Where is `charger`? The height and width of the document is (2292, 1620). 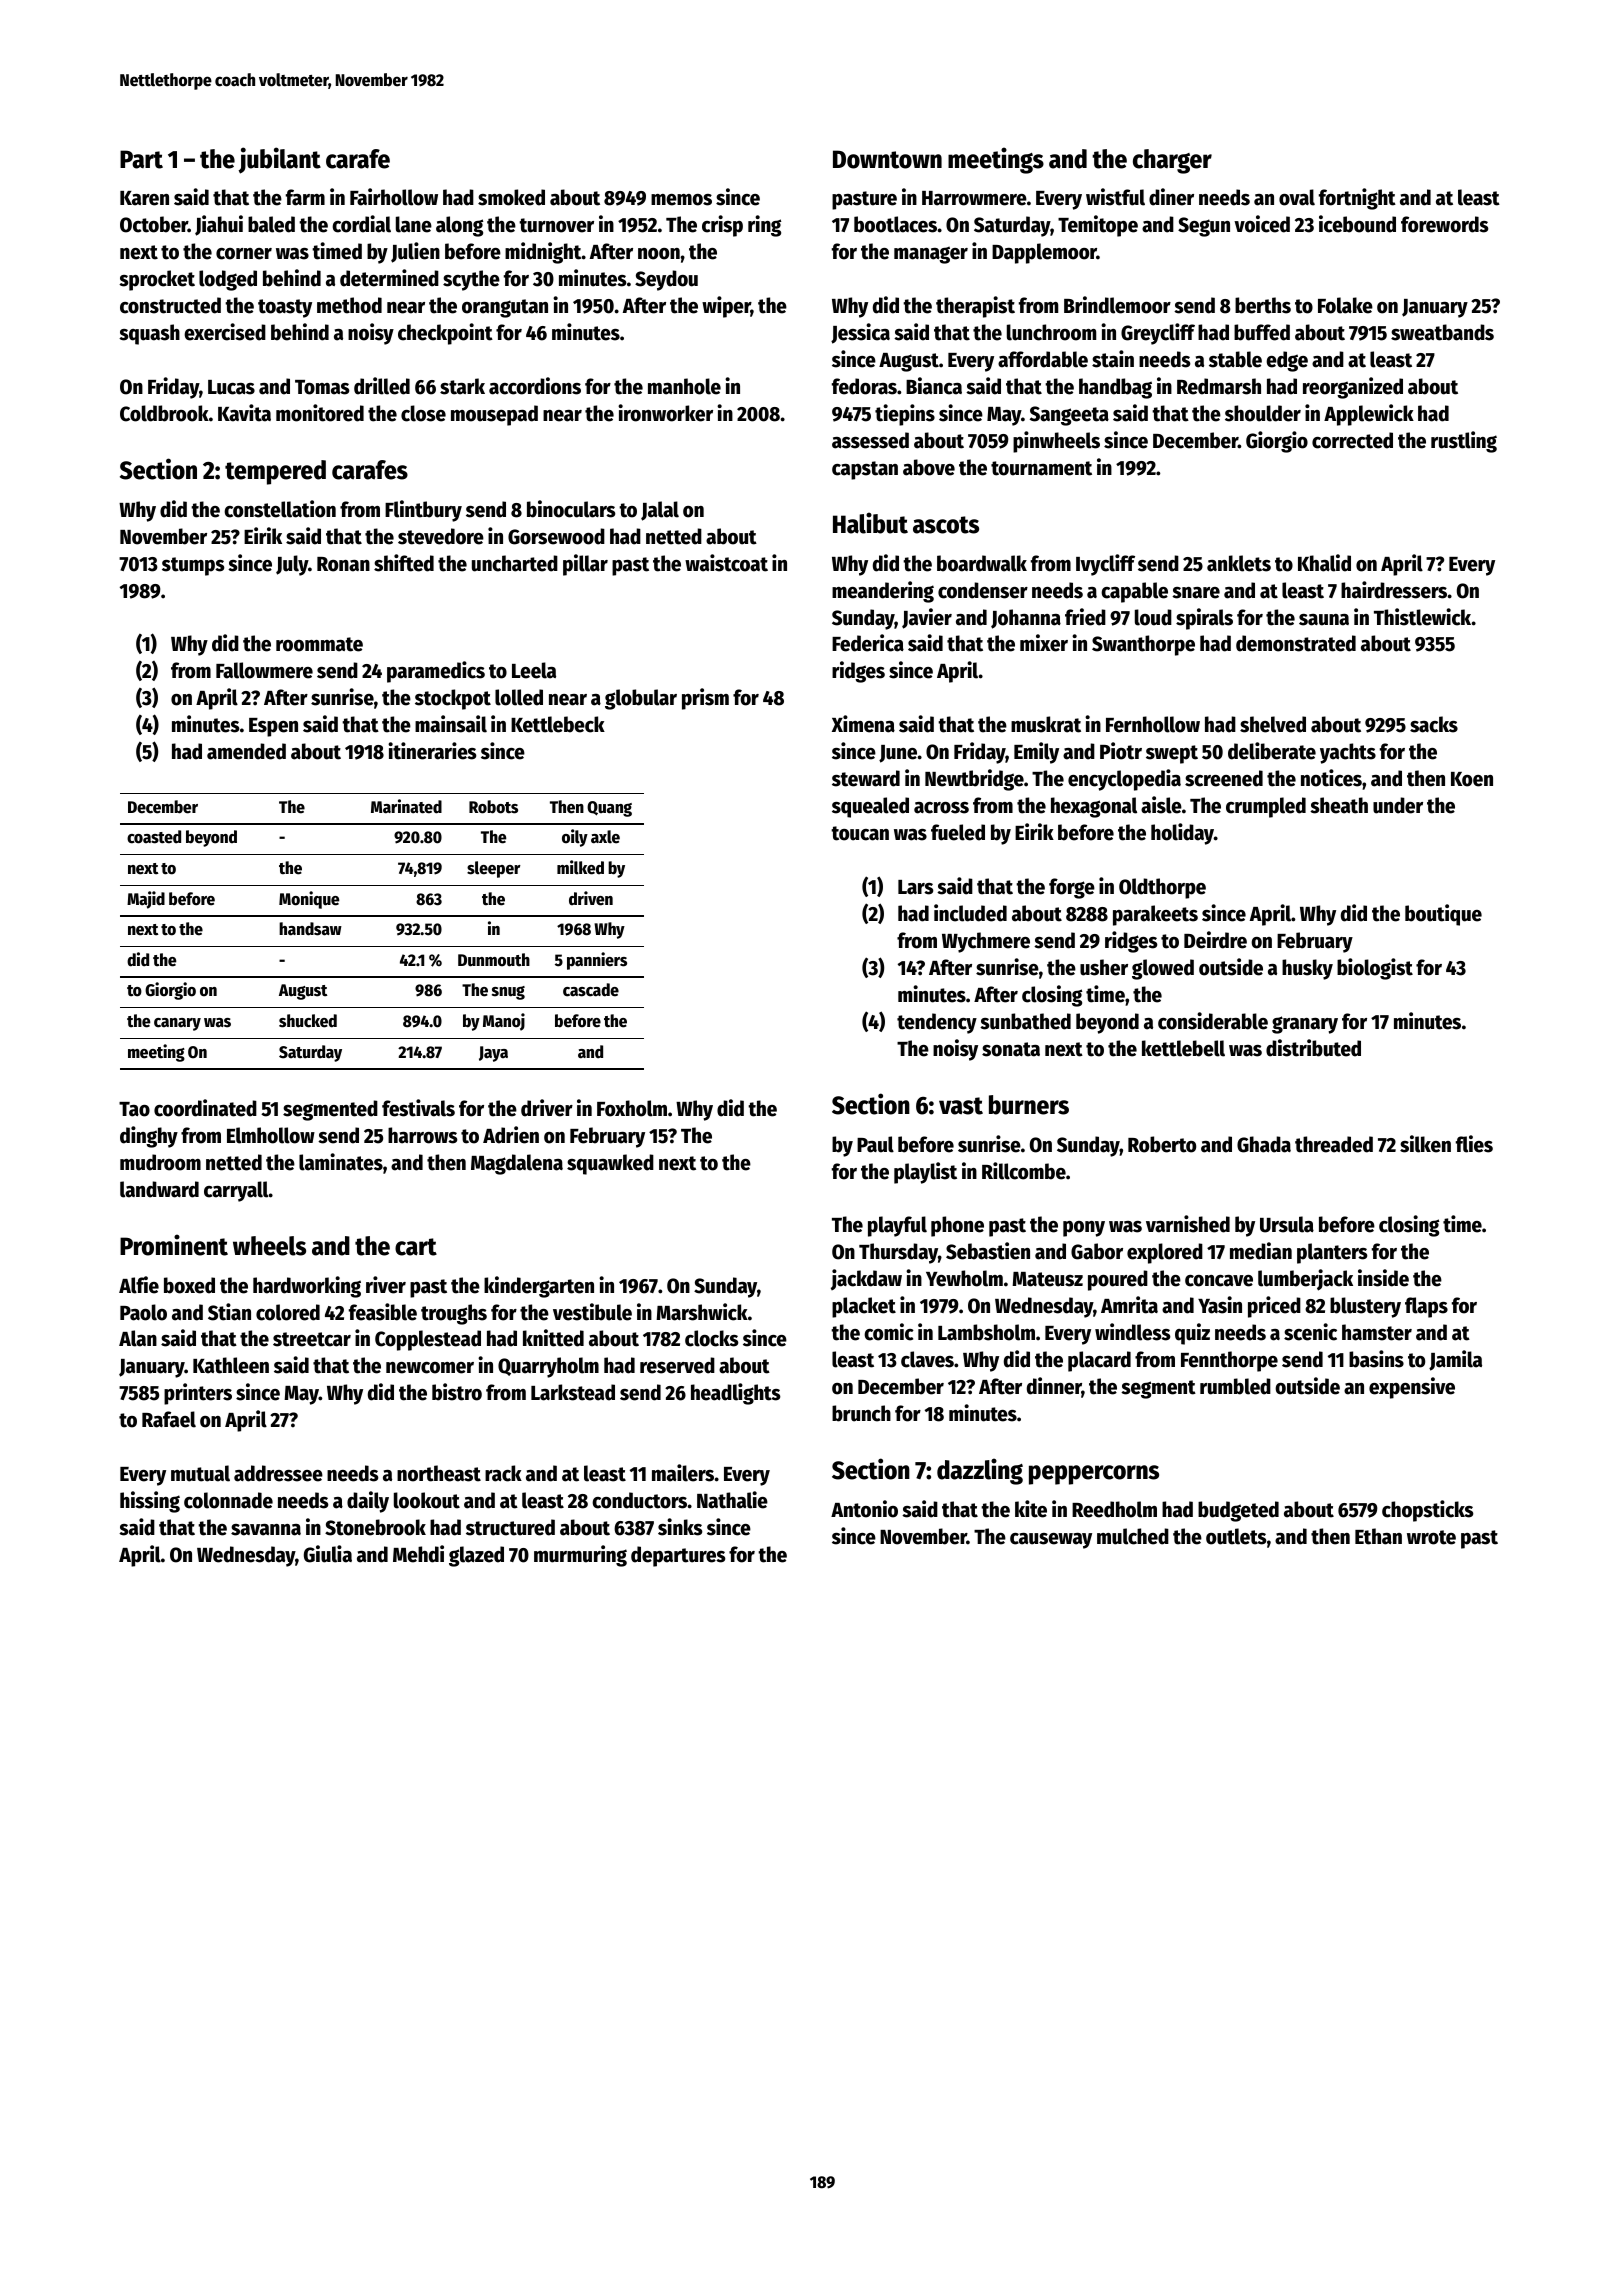 charger is located at coordinates (1172, 161).
